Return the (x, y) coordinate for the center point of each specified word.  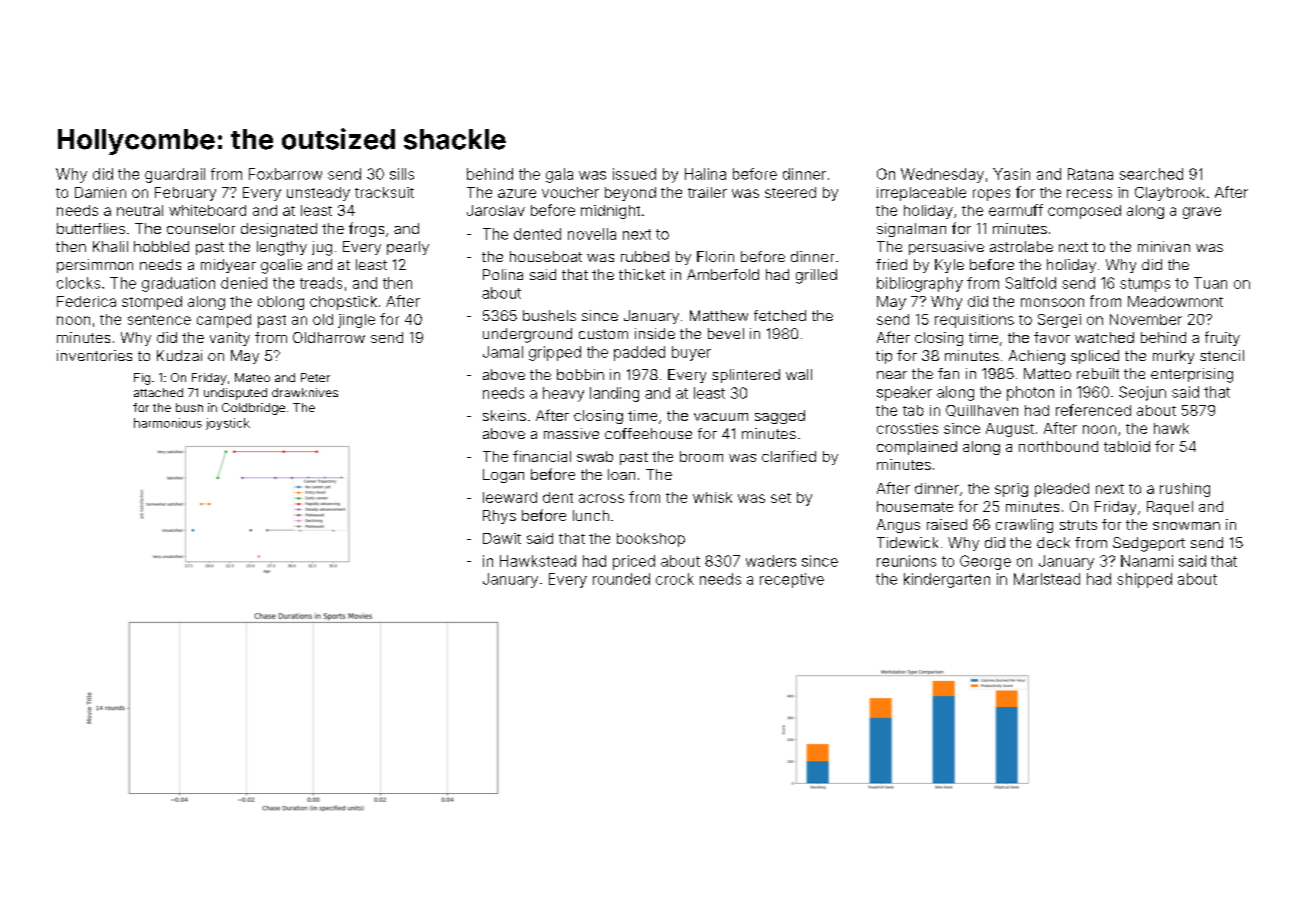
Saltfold (1031, 283)
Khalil (110, 246)
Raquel (1170, 508)
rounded (621, 579)
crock (675, 579)
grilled (816, 276)
